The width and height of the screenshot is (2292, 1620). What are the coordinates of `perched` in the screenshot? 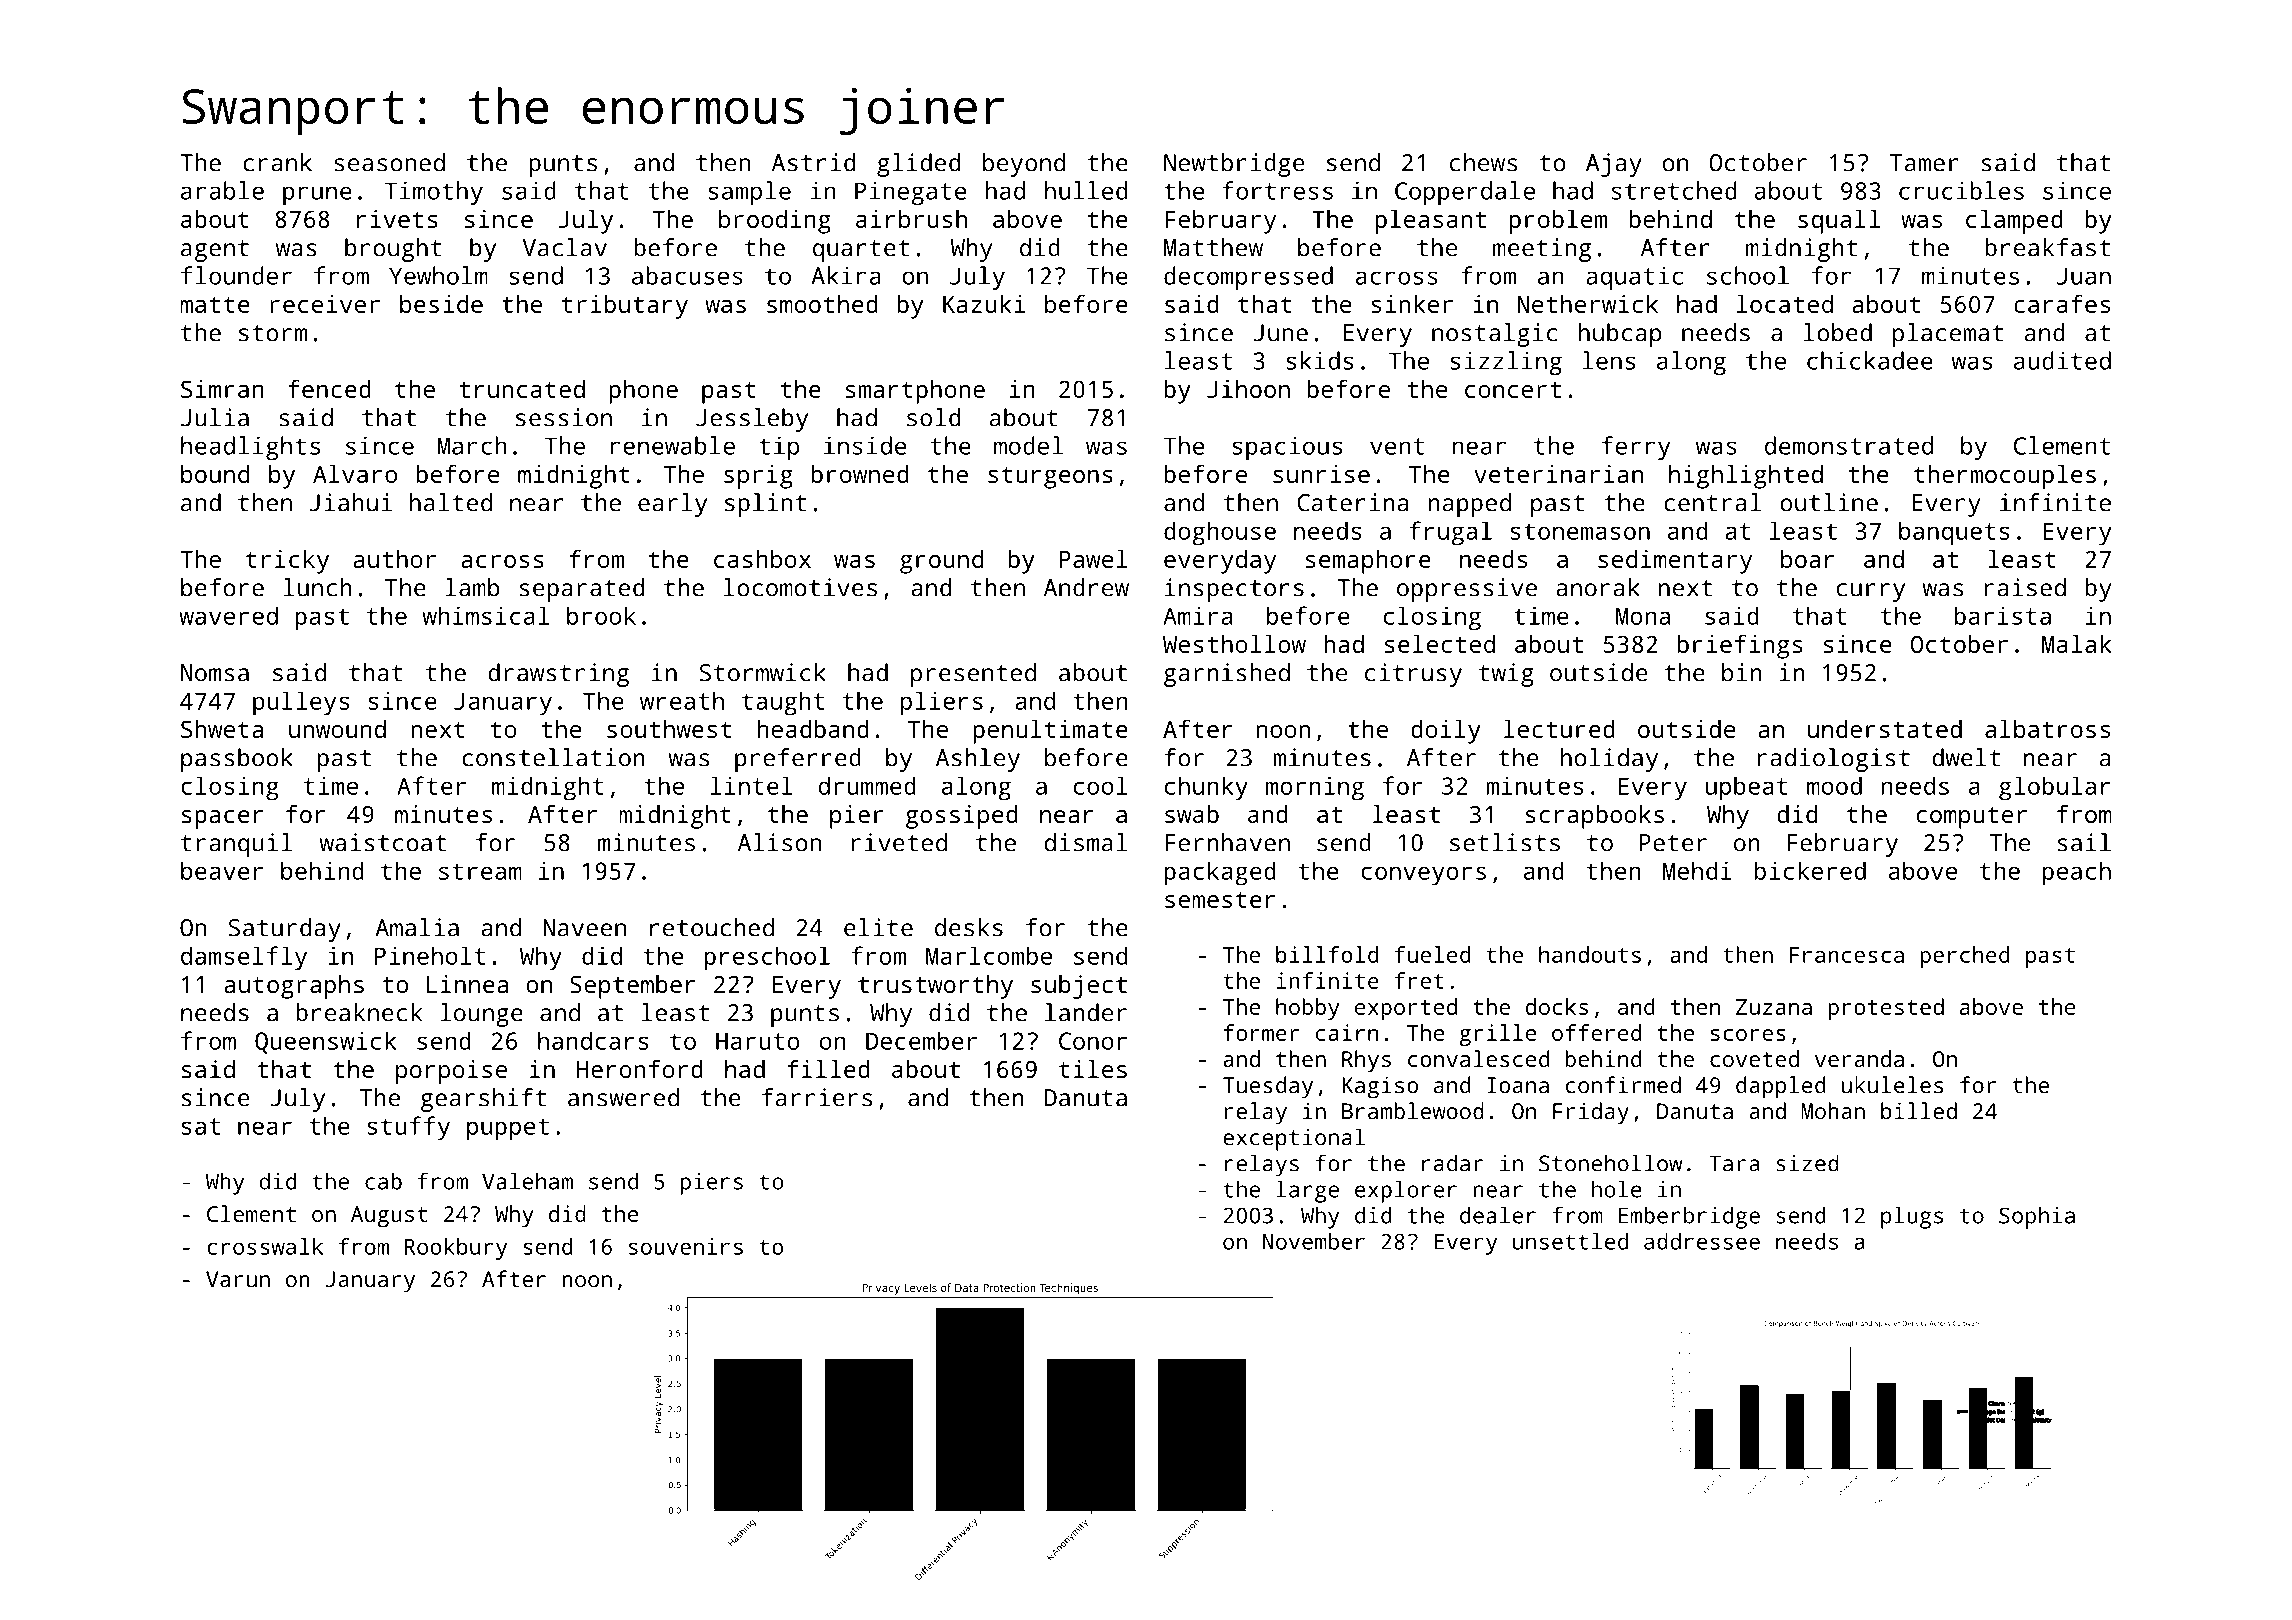 It's located at (1965, 957).
